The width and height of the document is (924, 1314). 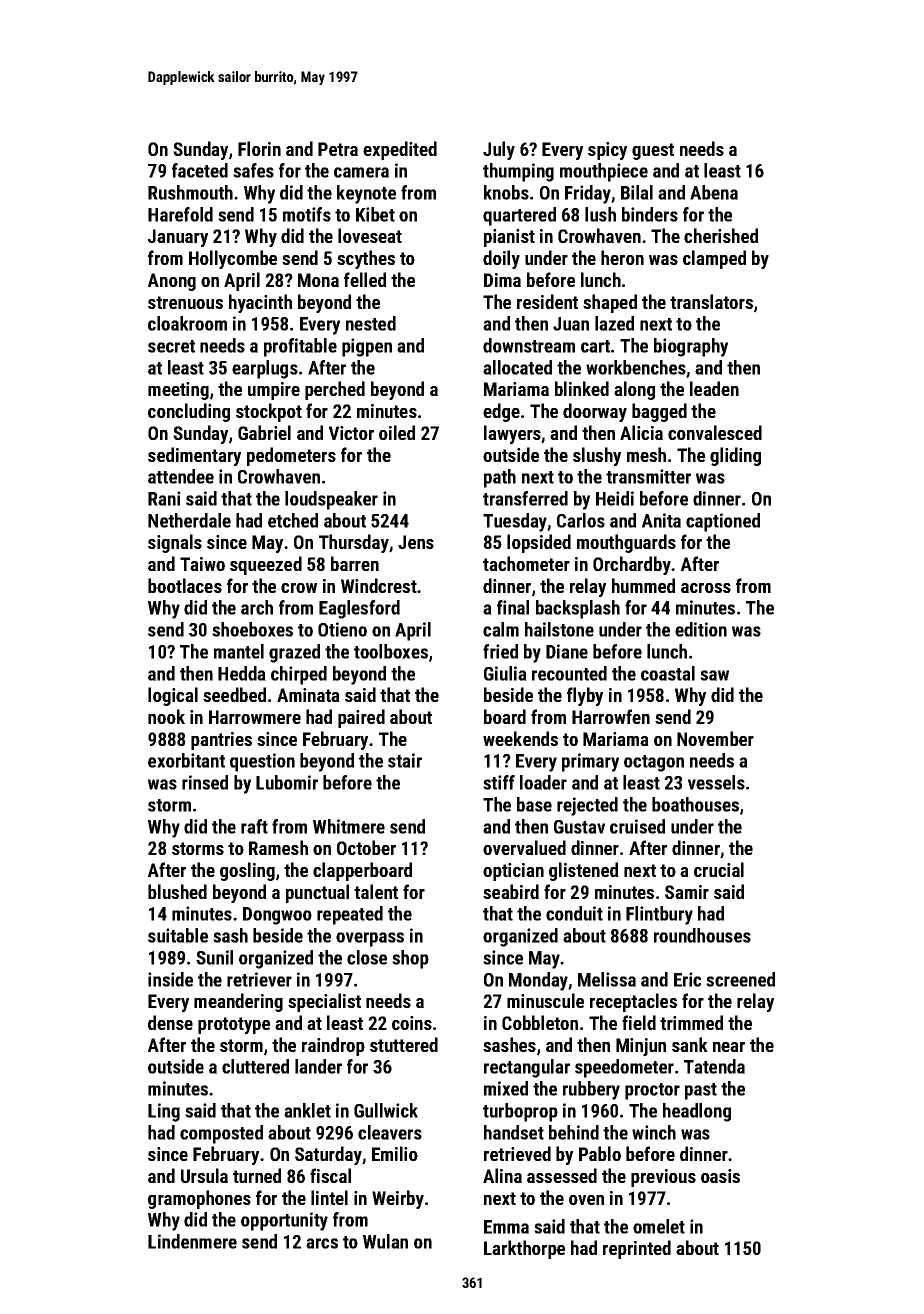 I want to click on translators, so click(x=711, y=301).
